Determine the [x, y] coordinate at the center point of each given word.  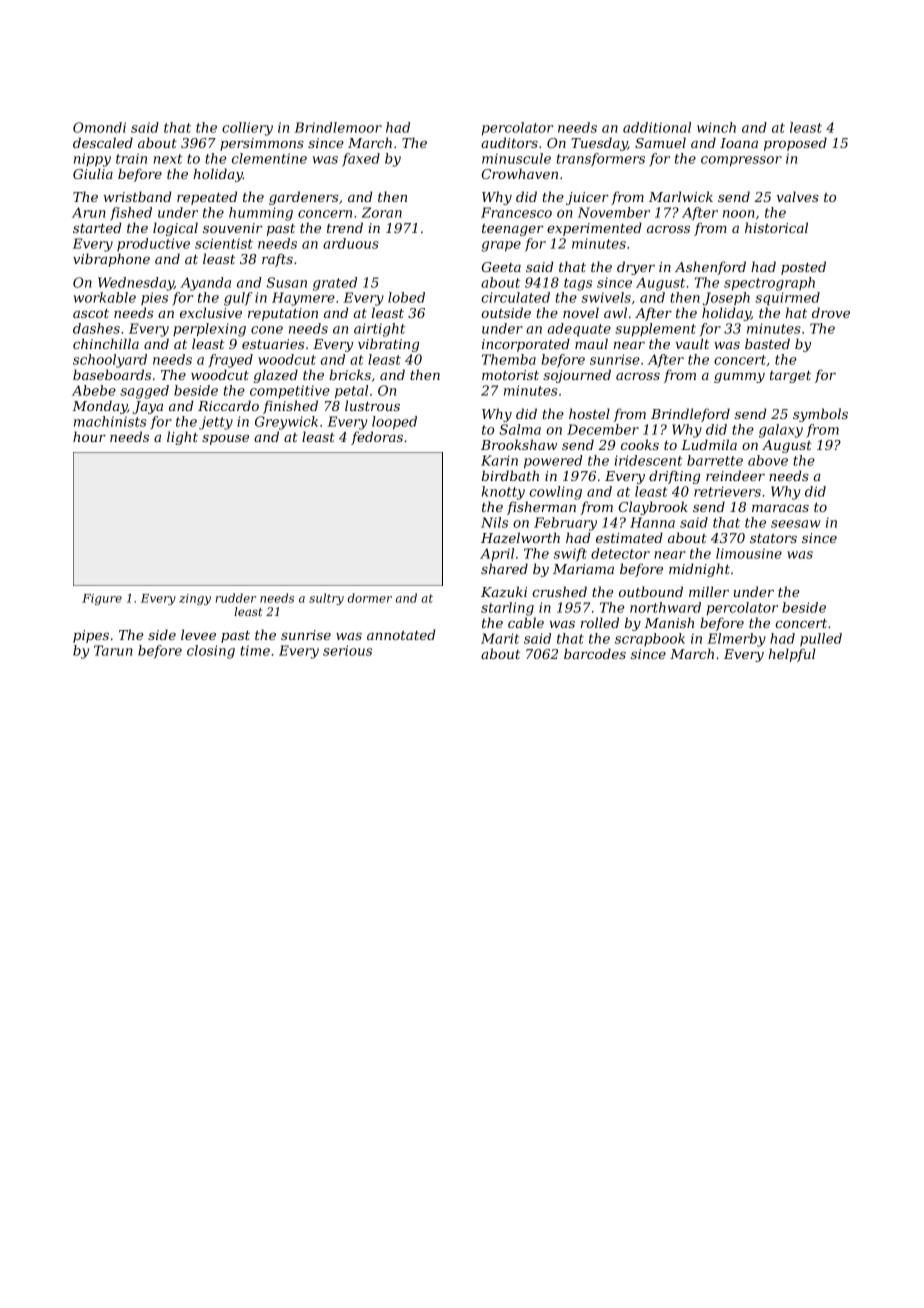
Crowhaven [520, 173]
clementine [269, 158]
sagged [144, 392]
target [790, 377]
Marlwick [681, 196]
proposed [795, 144]
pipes [91, 636]
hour [89, 436]
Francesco [516, 212]
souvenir [233, 228]
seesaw [795, 524]
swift [570, 554]
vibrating [389, 345]
